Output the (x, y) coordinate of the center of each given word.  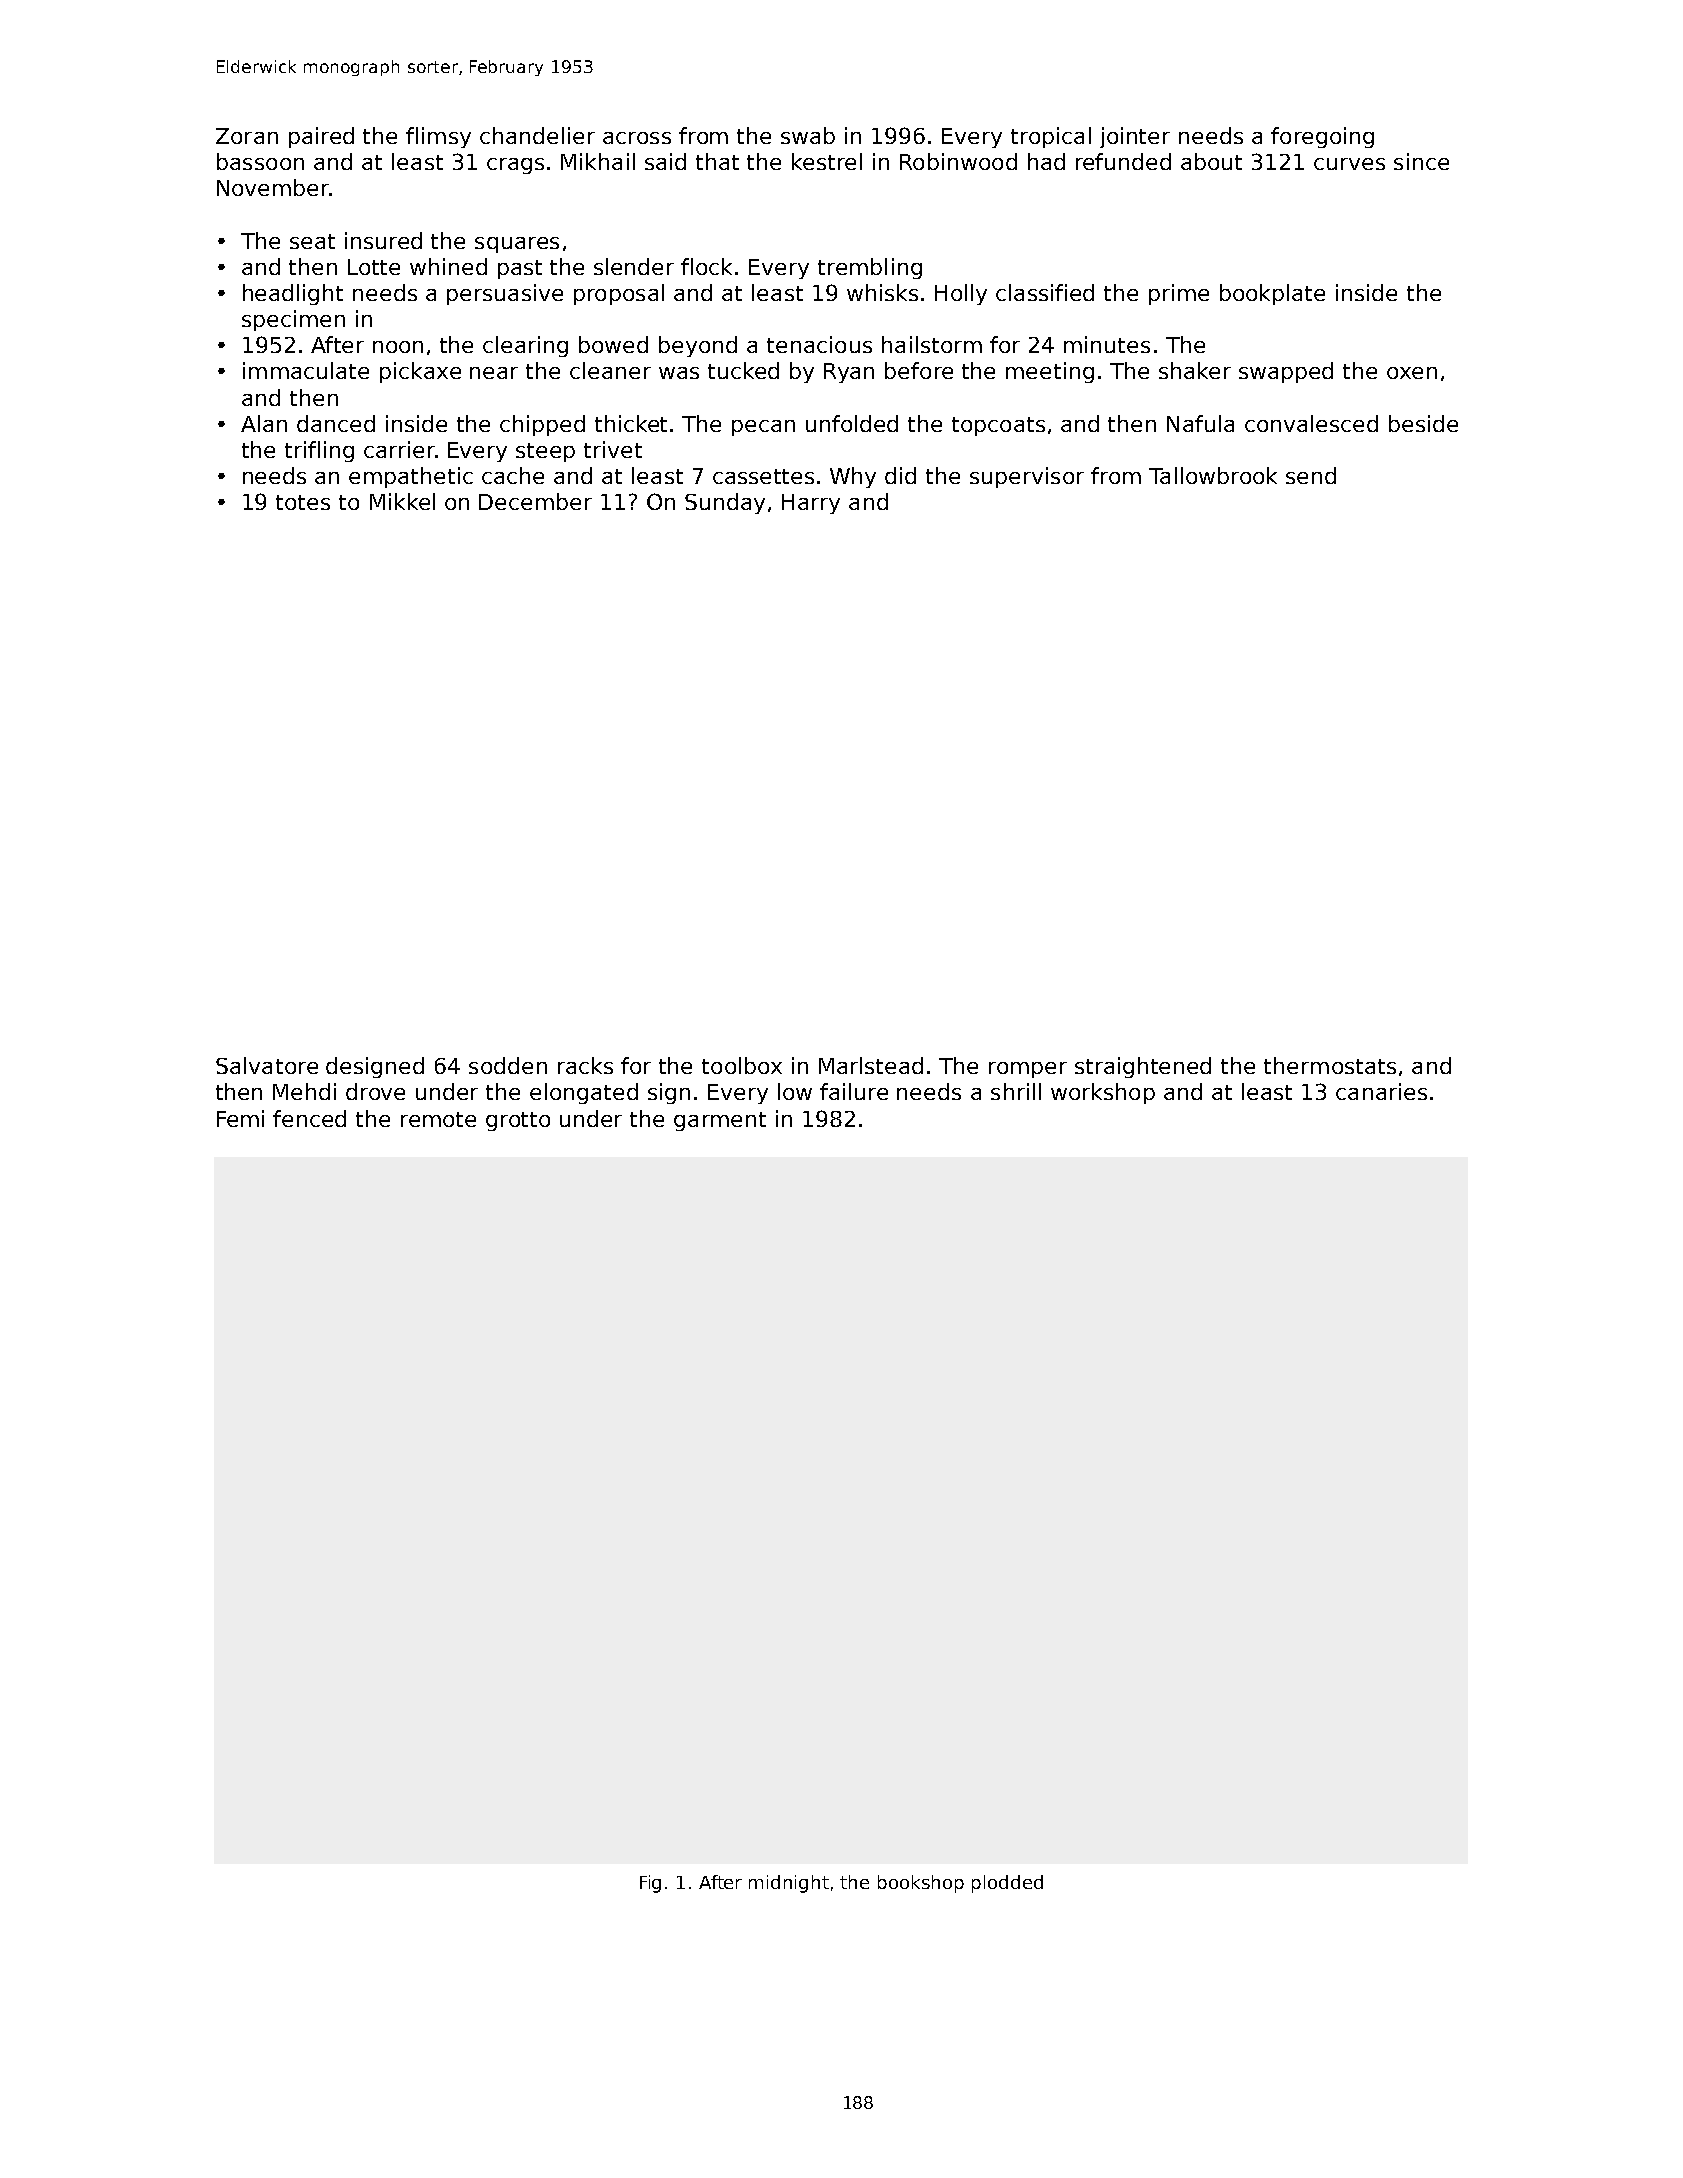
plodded (1007, 1884)
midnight (789, 1884)
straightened (1143, 1067)
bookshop (921, 1884)
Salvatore (267, 1065)
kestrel (827, 161)
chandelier (537, 135)
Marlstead (871, 1065)
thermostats (1330, 1065)
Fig (650, 1884)
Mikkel (402, 501)
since (1421, 161)
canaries (1381, 1091)
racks (585, 1065)
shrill (1016, 1091)
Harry (811, 504)
